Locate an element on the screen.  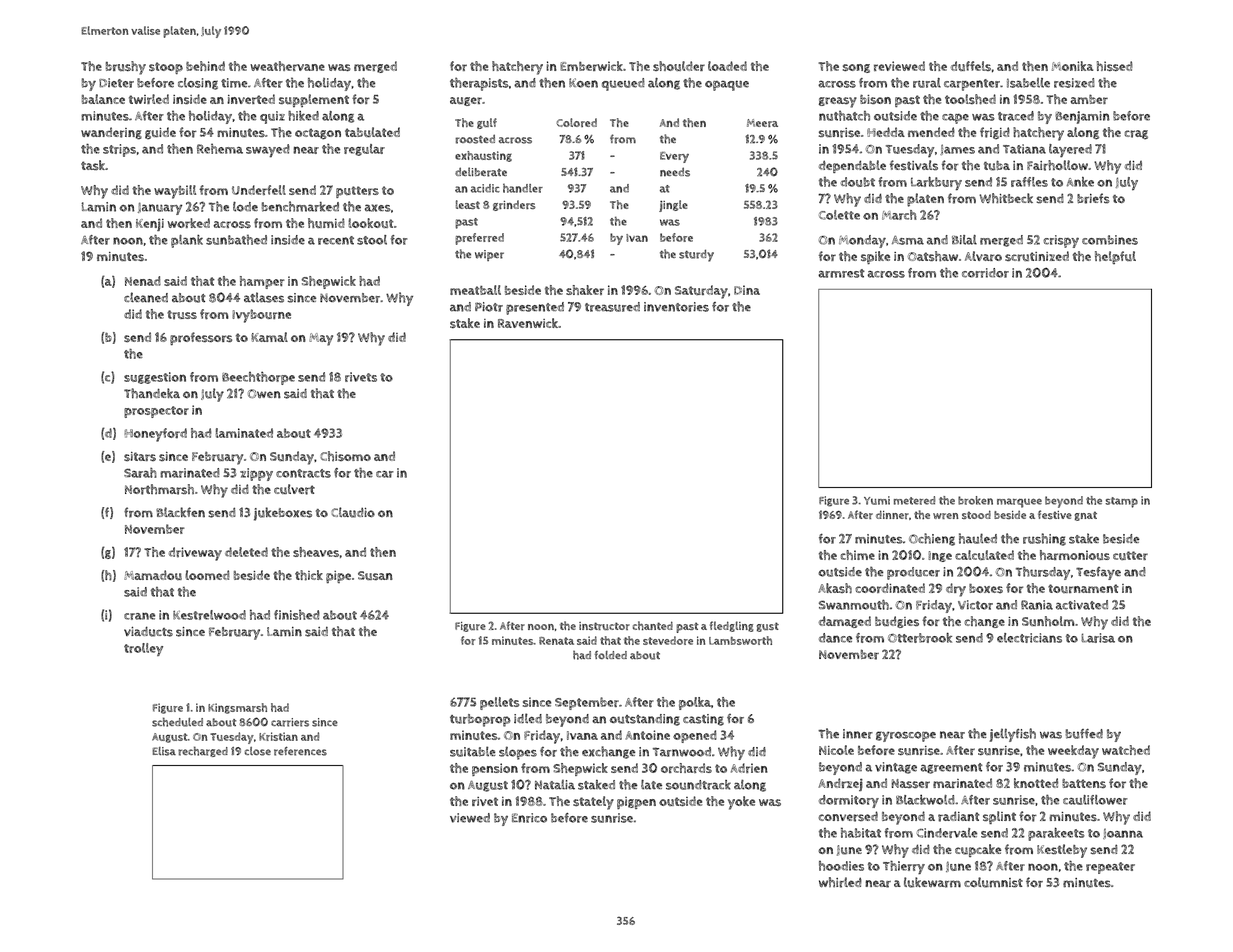
helpful is located at coordinates (1115, 257).
